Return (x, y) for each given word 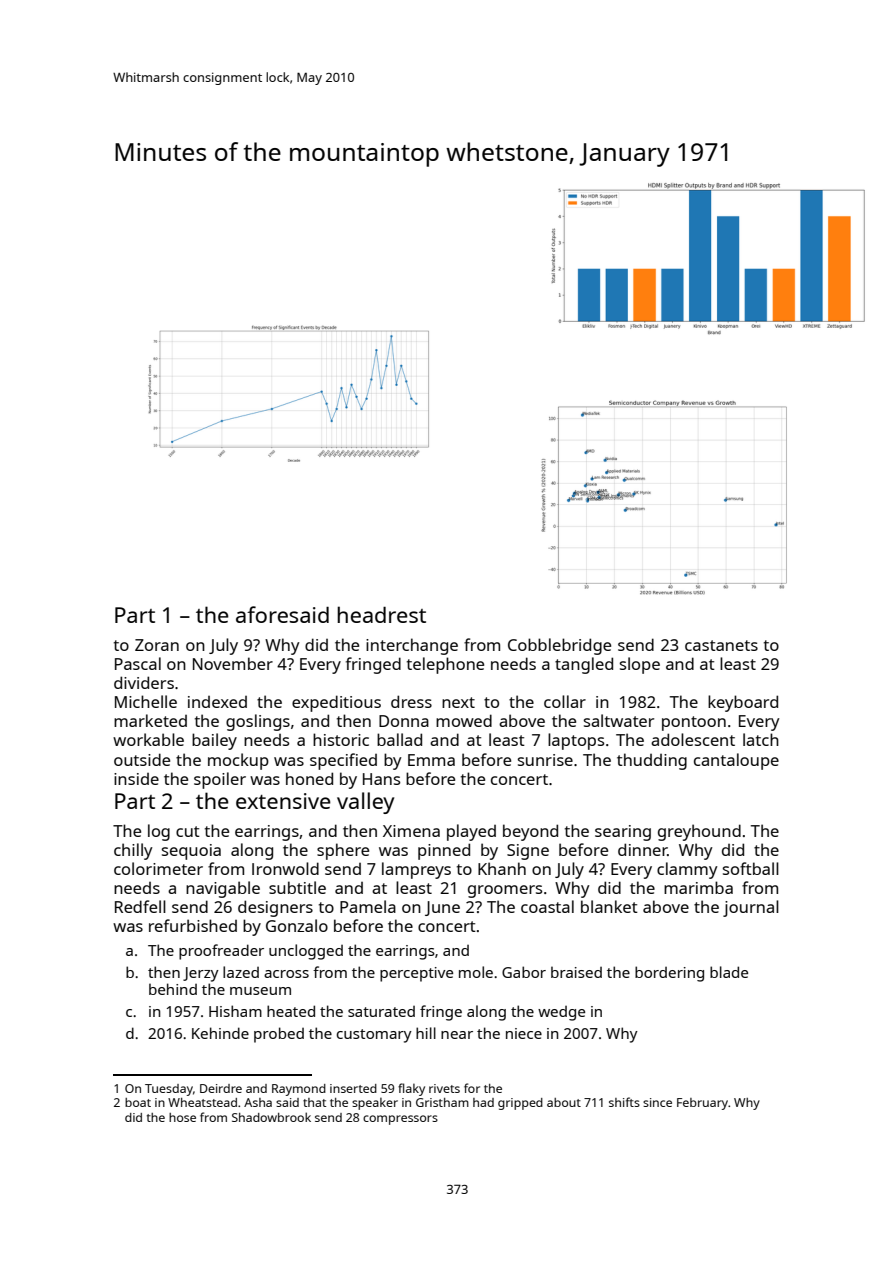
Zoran (157, 645)
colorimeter (158, 868)
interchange (412, 646)
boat (138, 1102)
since (657, 1102)
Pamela (368, 906)
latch (761, 739)
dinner (643, 849)
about (564, 1102)
